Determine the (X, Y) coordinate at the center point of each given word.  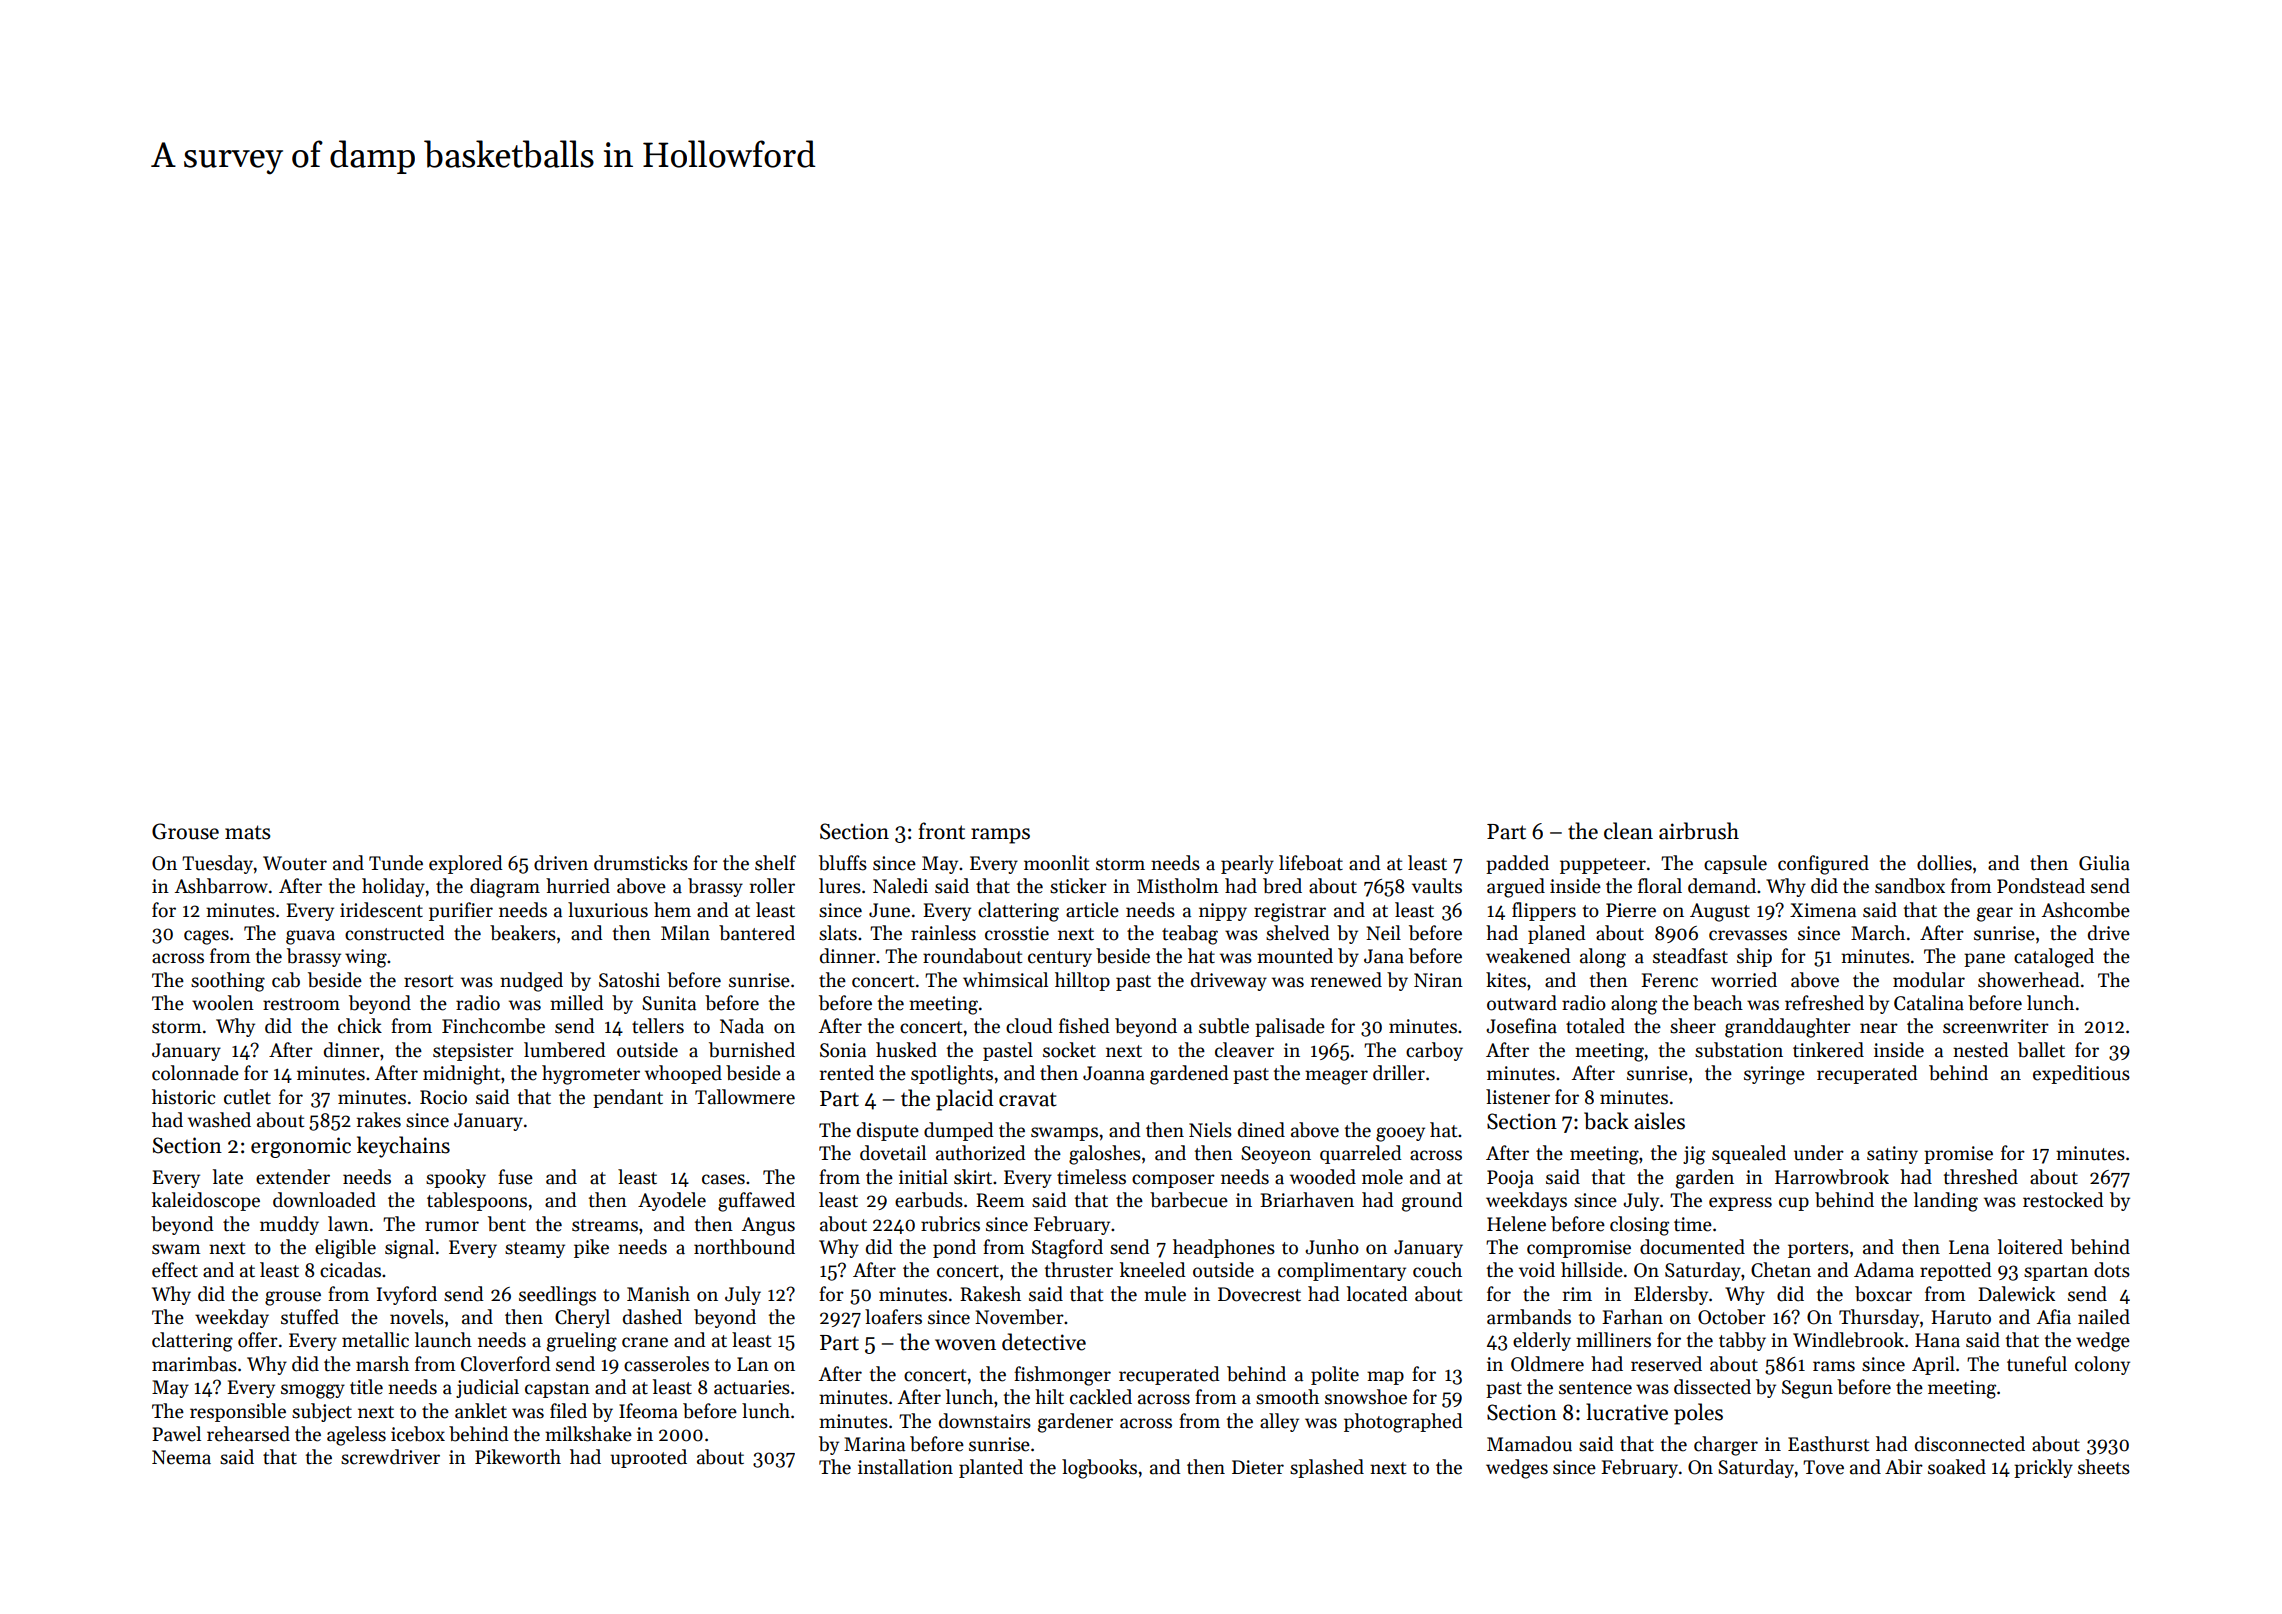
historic (183, 1097)
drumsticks (641, 863)
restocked (2063, 1200)
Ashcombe (2086, 910)
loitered (2030, 1247)
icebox (418, 1434)
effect (175, 1270)
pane (1984, 960)
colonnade (195, 1073)
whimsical (1005, 980)
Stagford (1067, 1249)
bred (1282, 886)
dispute (888, 1131)
